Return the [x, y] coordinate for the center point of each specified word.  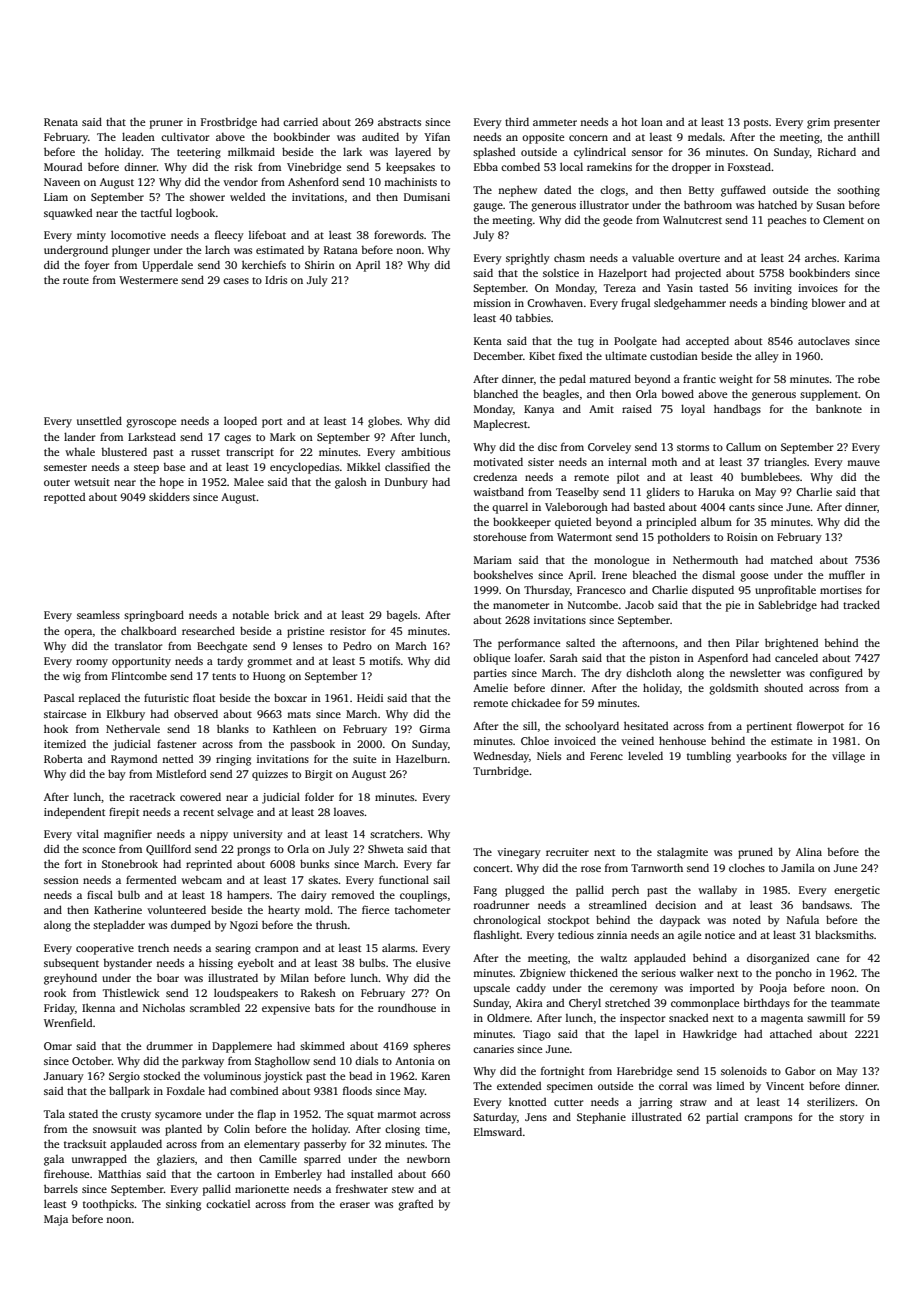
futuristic [166, 697]
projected [698, 274]
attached [791, 1033]
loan [652, 121]
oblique [491, 659]
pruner [166, 124]
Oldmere [508, 1017]
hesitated [646, 725]
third [517, 121]
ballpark [129, 1092]
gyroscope [151, 423]
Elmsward [498, 1131]
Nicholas [164, 1007]
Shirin [320, 264]
